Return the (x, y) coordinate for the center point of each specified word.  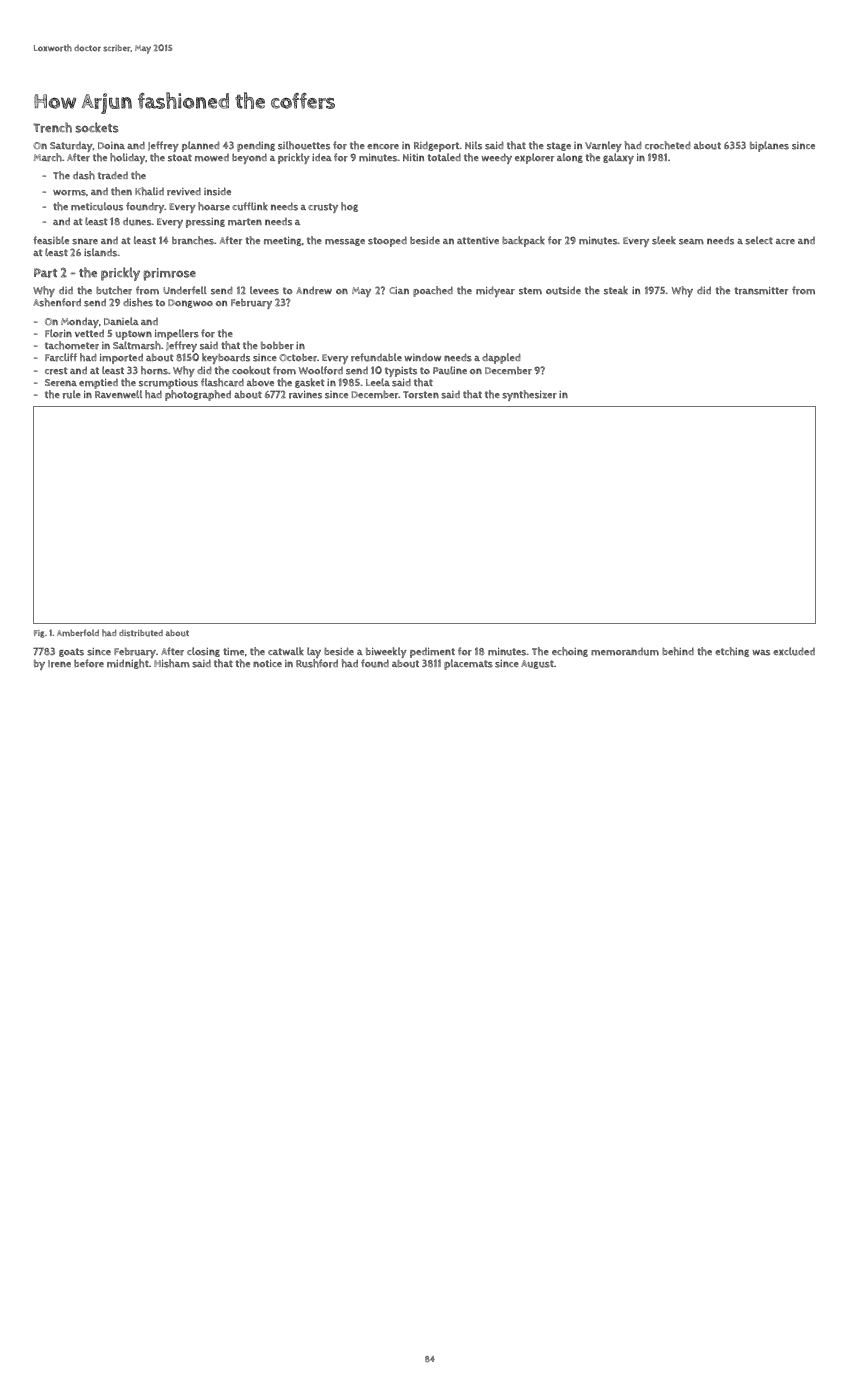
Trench (52, 127)
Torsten (421, 395)
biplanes (769, 146)
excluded (794, 651)
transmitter (761, 290)
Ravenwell (118, 394)
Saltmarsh (137, 345)
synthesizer (529, 395)
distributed (141, 633)
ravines (305, 394)
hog (349, 207)
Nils (473, 145)
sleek (664, 240)
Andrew (314, 290)
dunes (137, 221)
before (89, 663)
